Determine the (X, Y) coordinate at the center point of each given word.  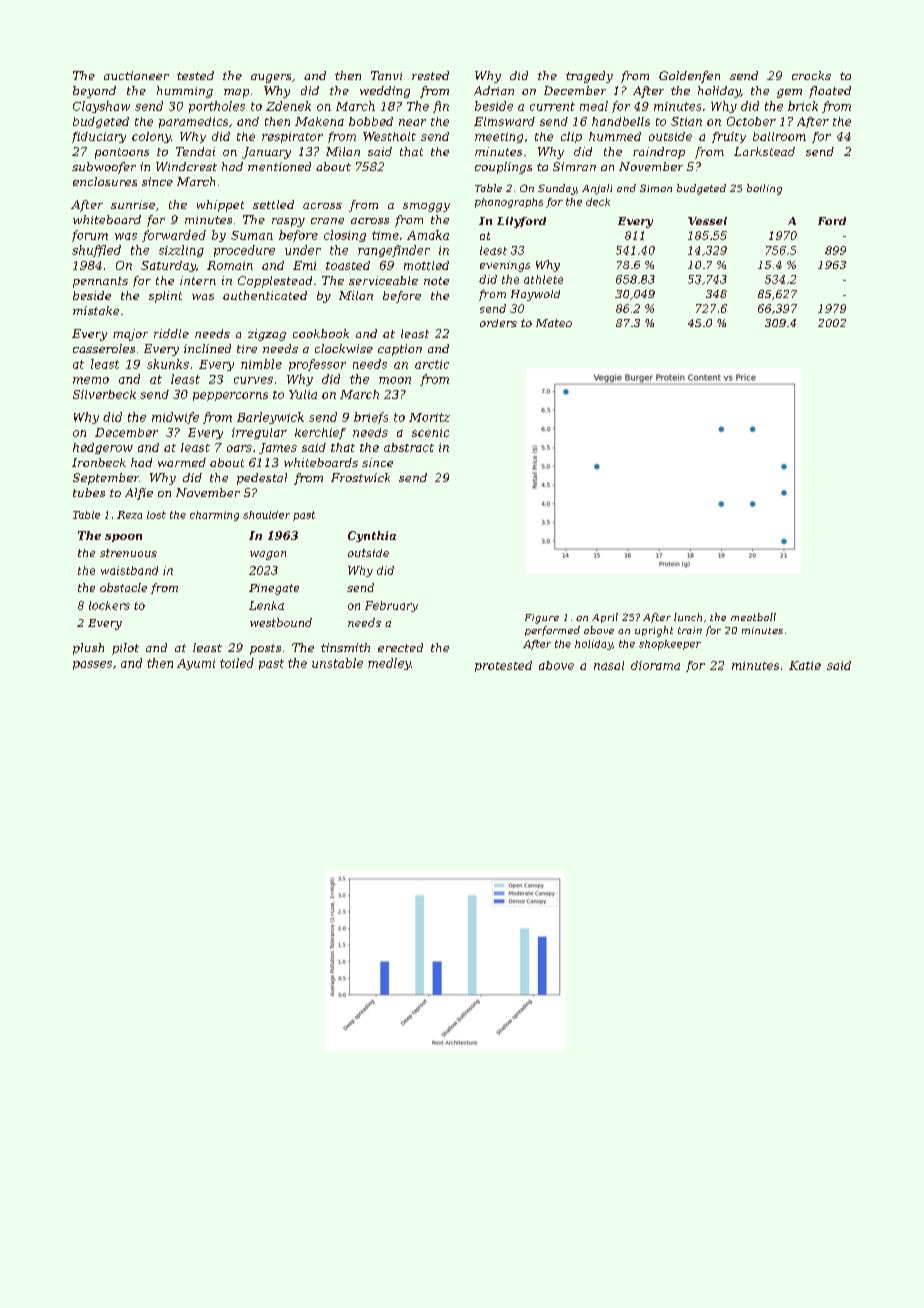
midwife (175, 418)
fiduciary (99, 137)
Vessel (707, 221)
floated (830, 92)
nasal (609, 665)
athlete (543, 279)
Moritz (429, 417)
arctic (432, 364)
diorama (655, 665)
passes (92, 665)
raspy (288, 222)
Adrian (494, 90)
